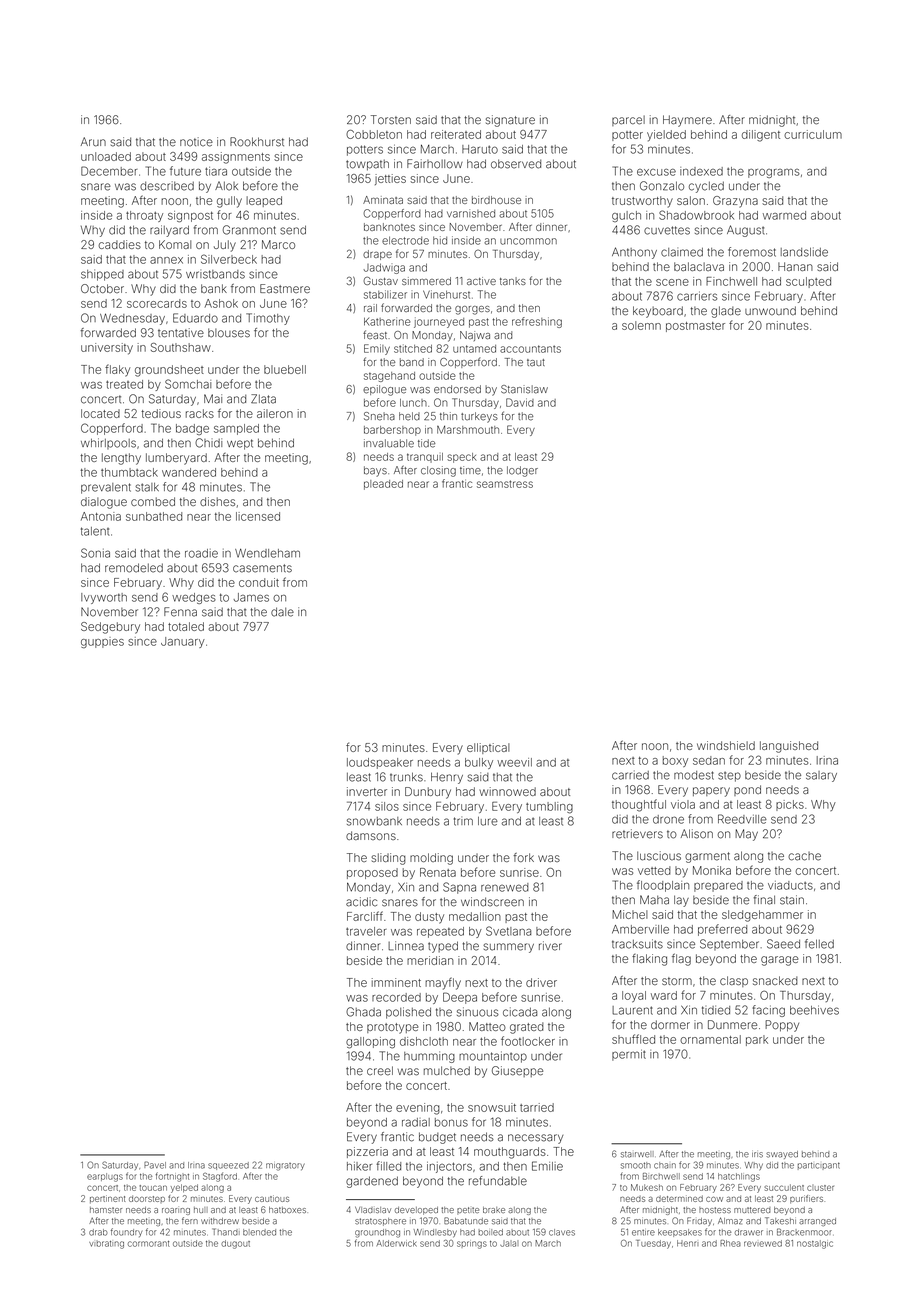 The image size is (924, 1308). What do you see at coordinates (813, 134) in the screenshot?
I see `curriculum` at bounding box center [813, 134].
